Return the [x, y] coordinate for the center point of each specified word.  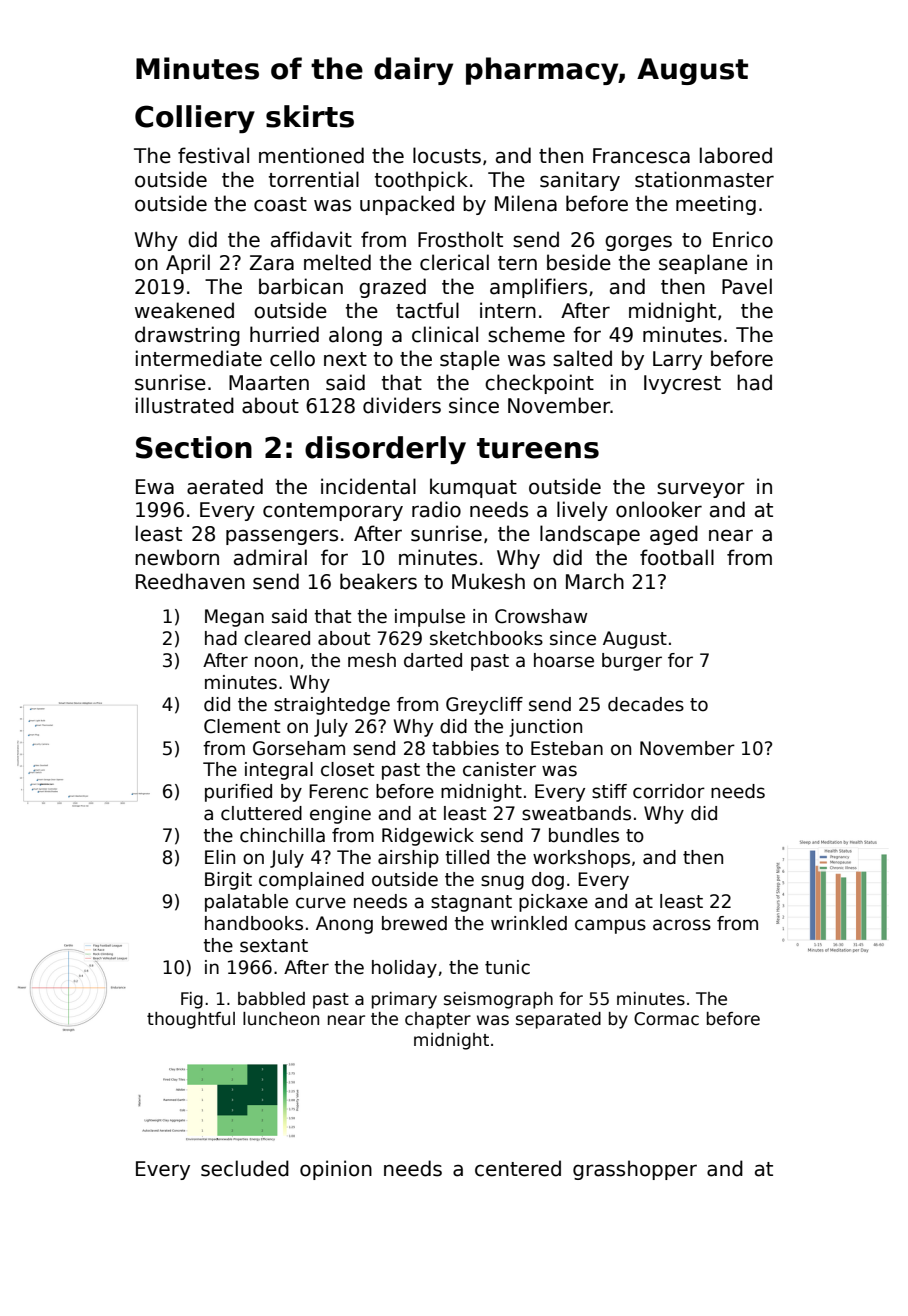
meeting [716, 205]
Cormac [666, 1019]
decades [646, 704]
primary [404, 1000]
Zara [272, 263]
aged [674, 535]
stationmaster [704, 179]
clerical [454, 262]
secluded [245, 1168]
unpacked [407, 205]
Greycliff [484, 706]
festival [213, 155]
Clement [242, 726]
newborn [177, 557]
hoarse [564, 660]
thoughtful [191, 1020]
